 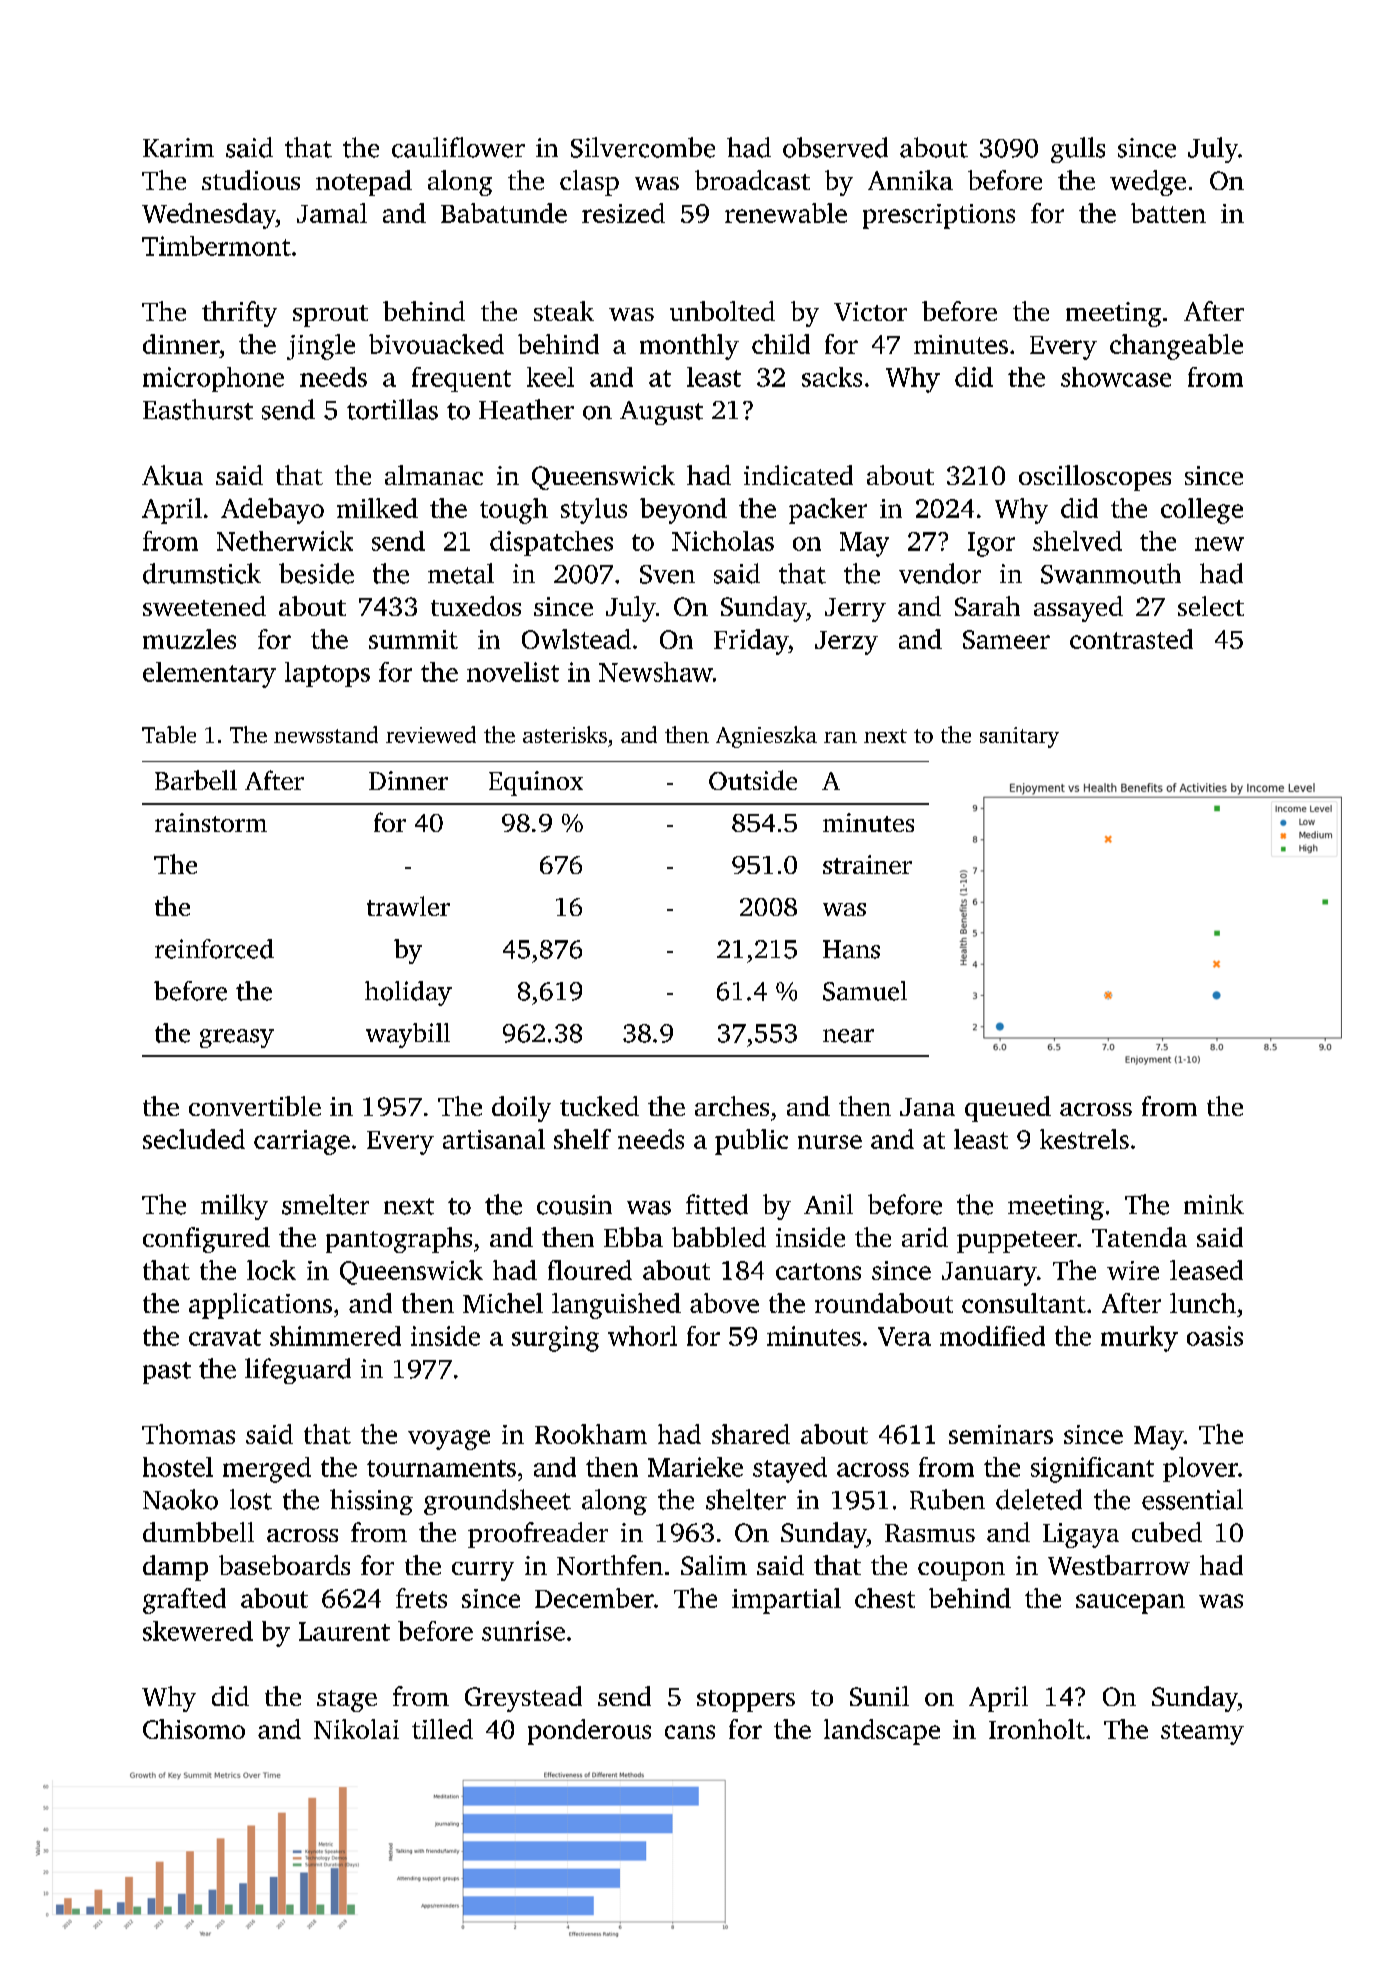 I want to click on observed, so click(x=835, y=147).
